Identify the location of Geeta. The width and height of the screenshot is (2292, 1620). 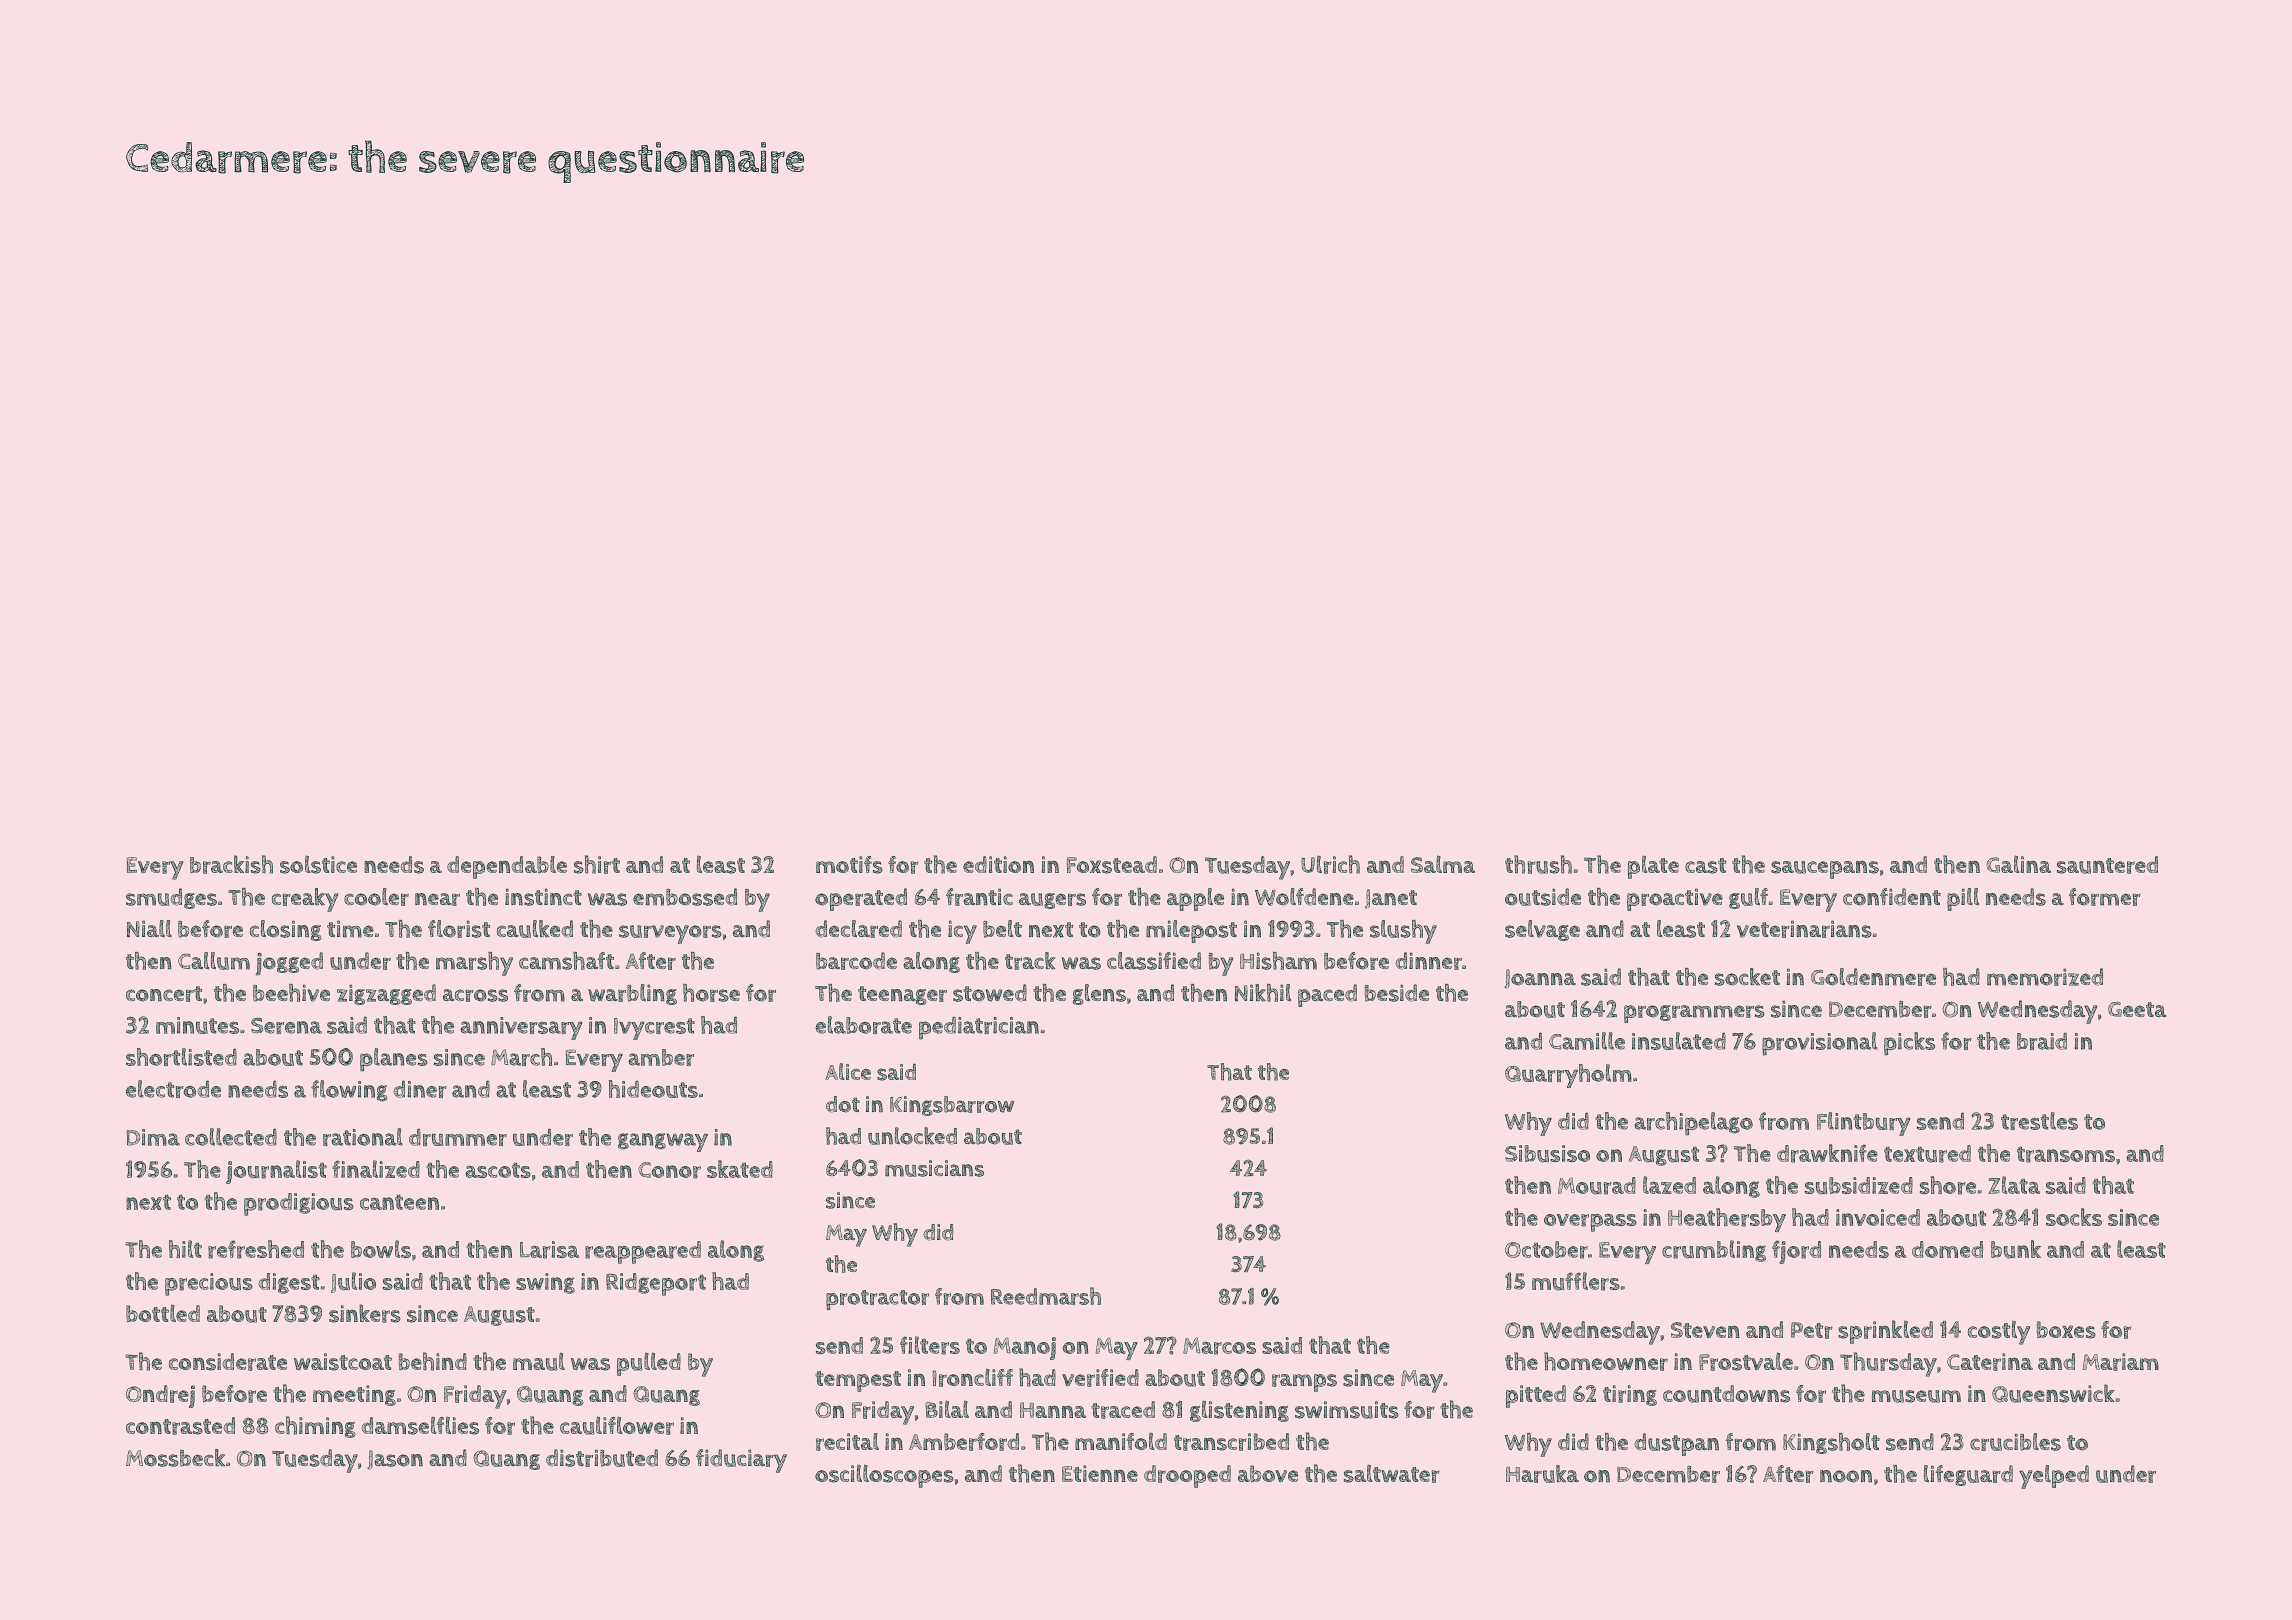
(2137, 1009).
